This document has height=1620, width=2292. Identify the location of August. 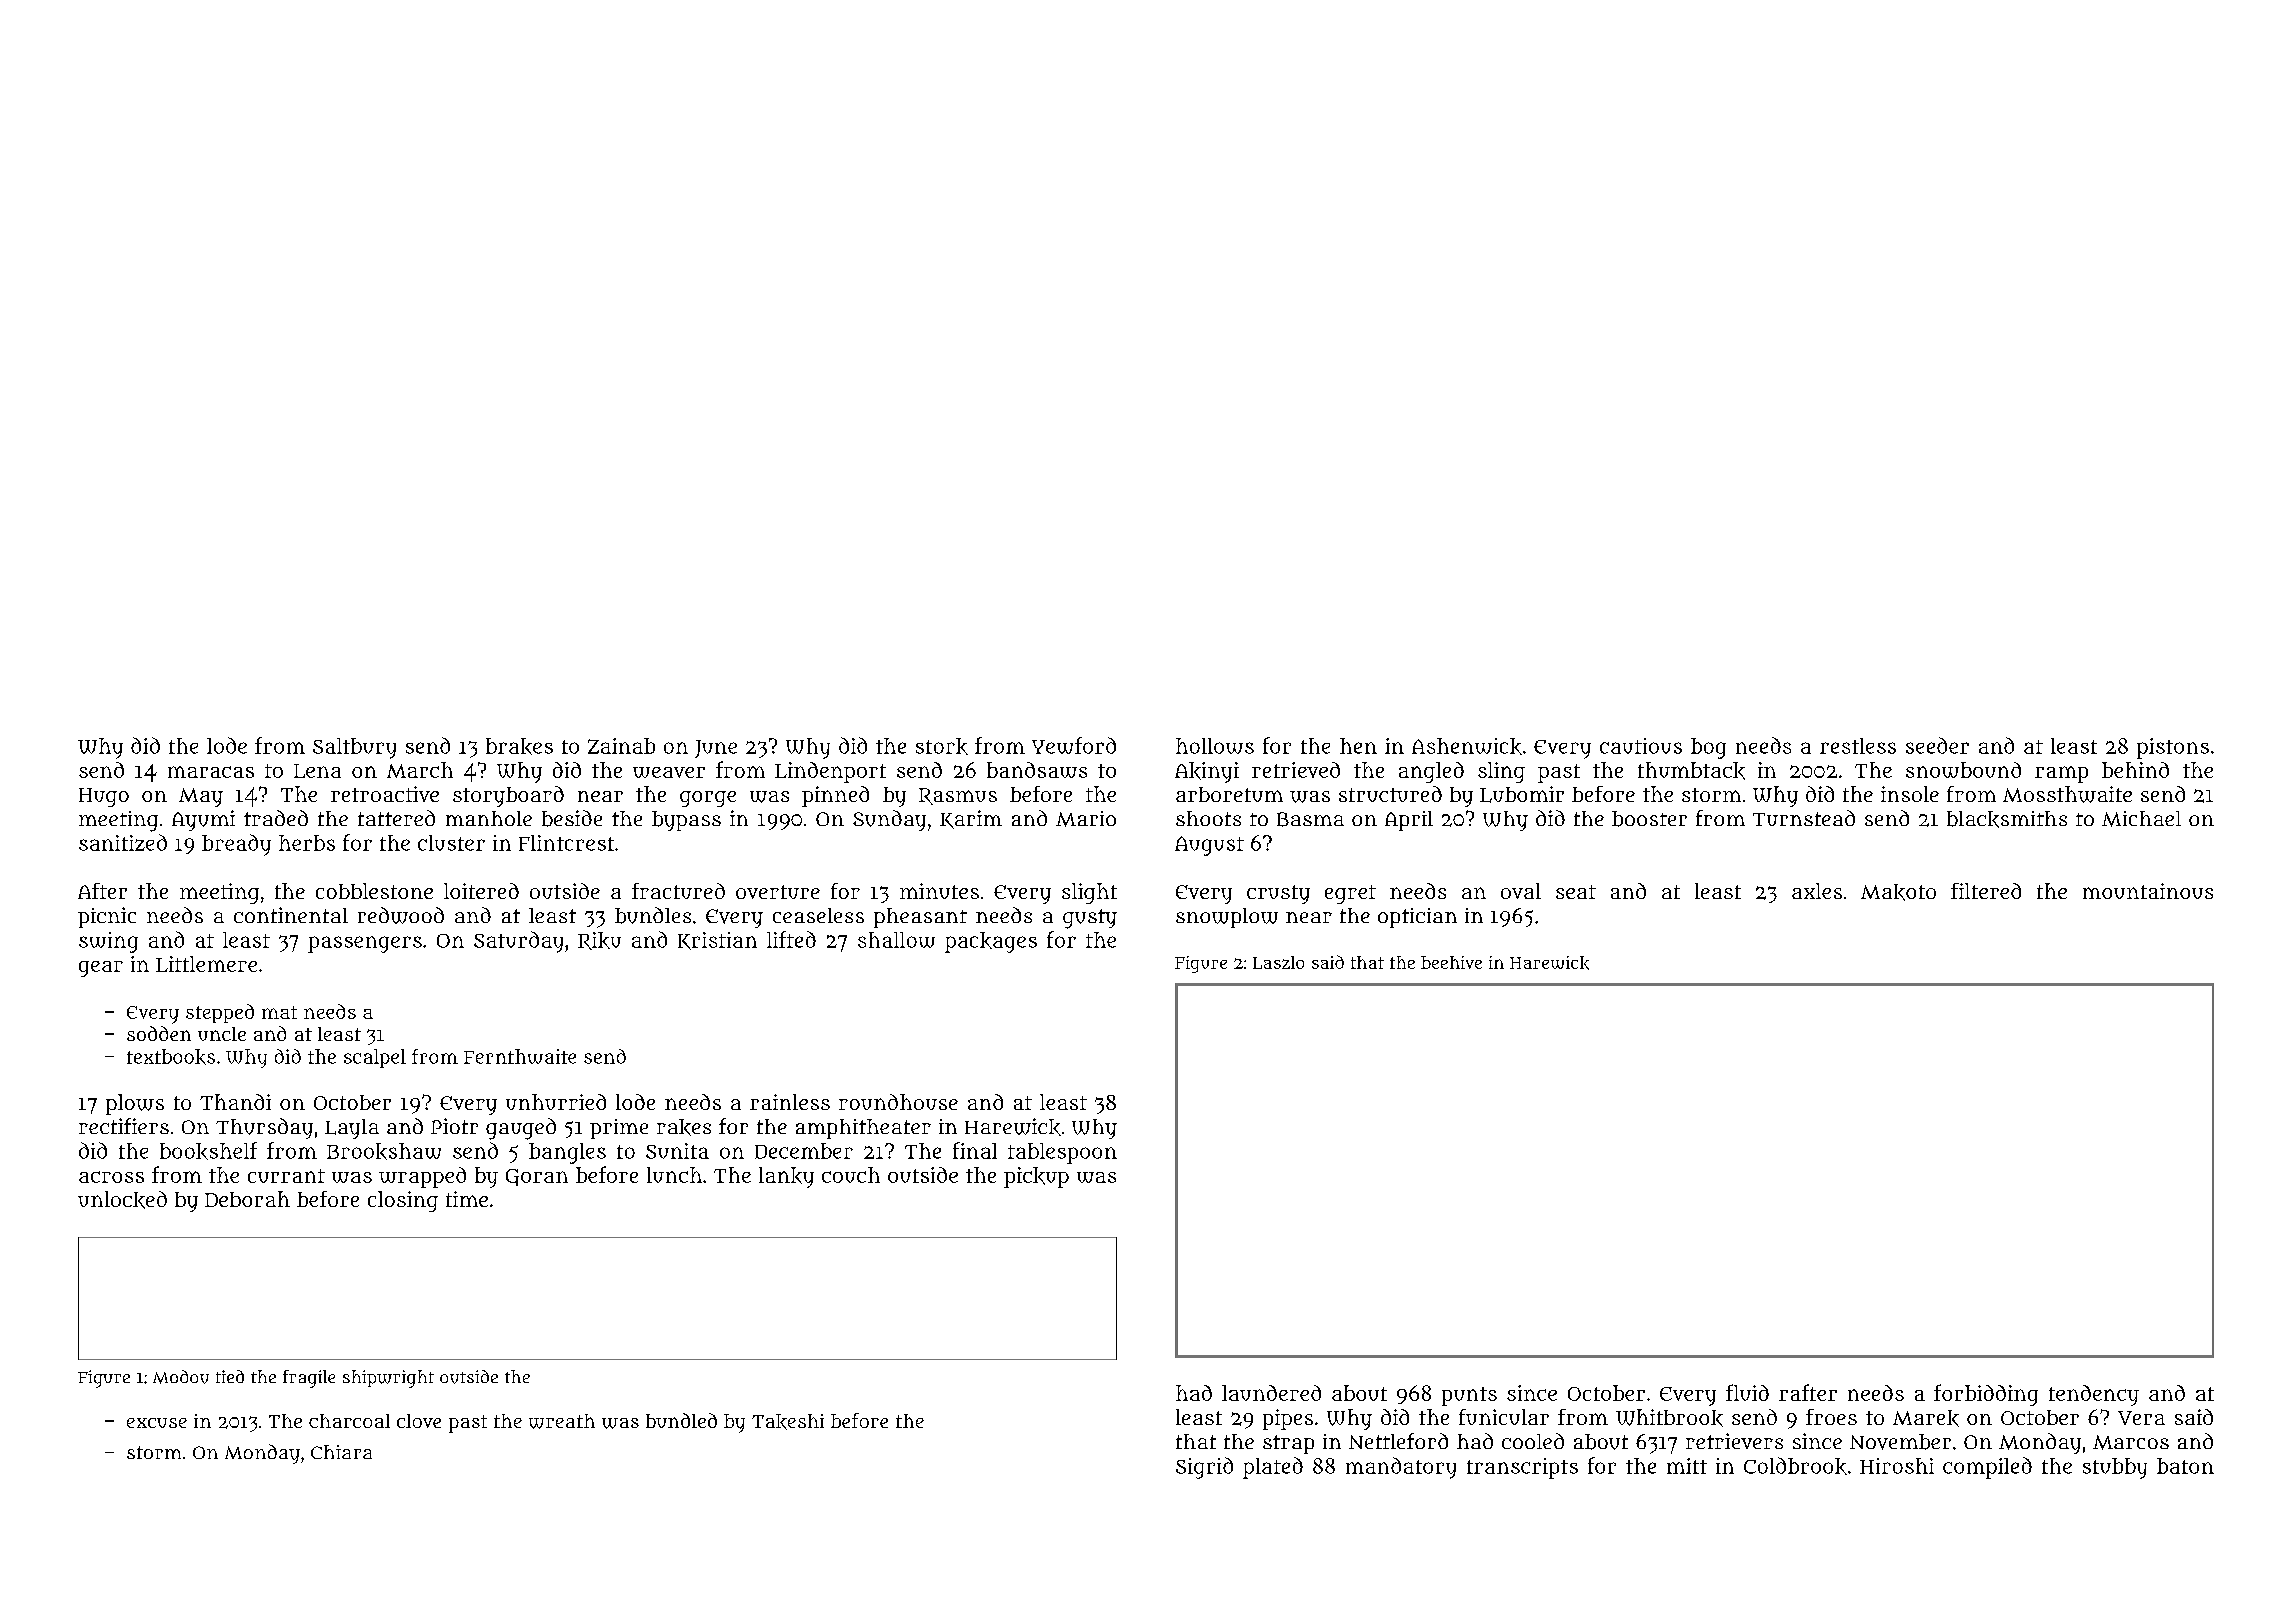
(1209, 846).
